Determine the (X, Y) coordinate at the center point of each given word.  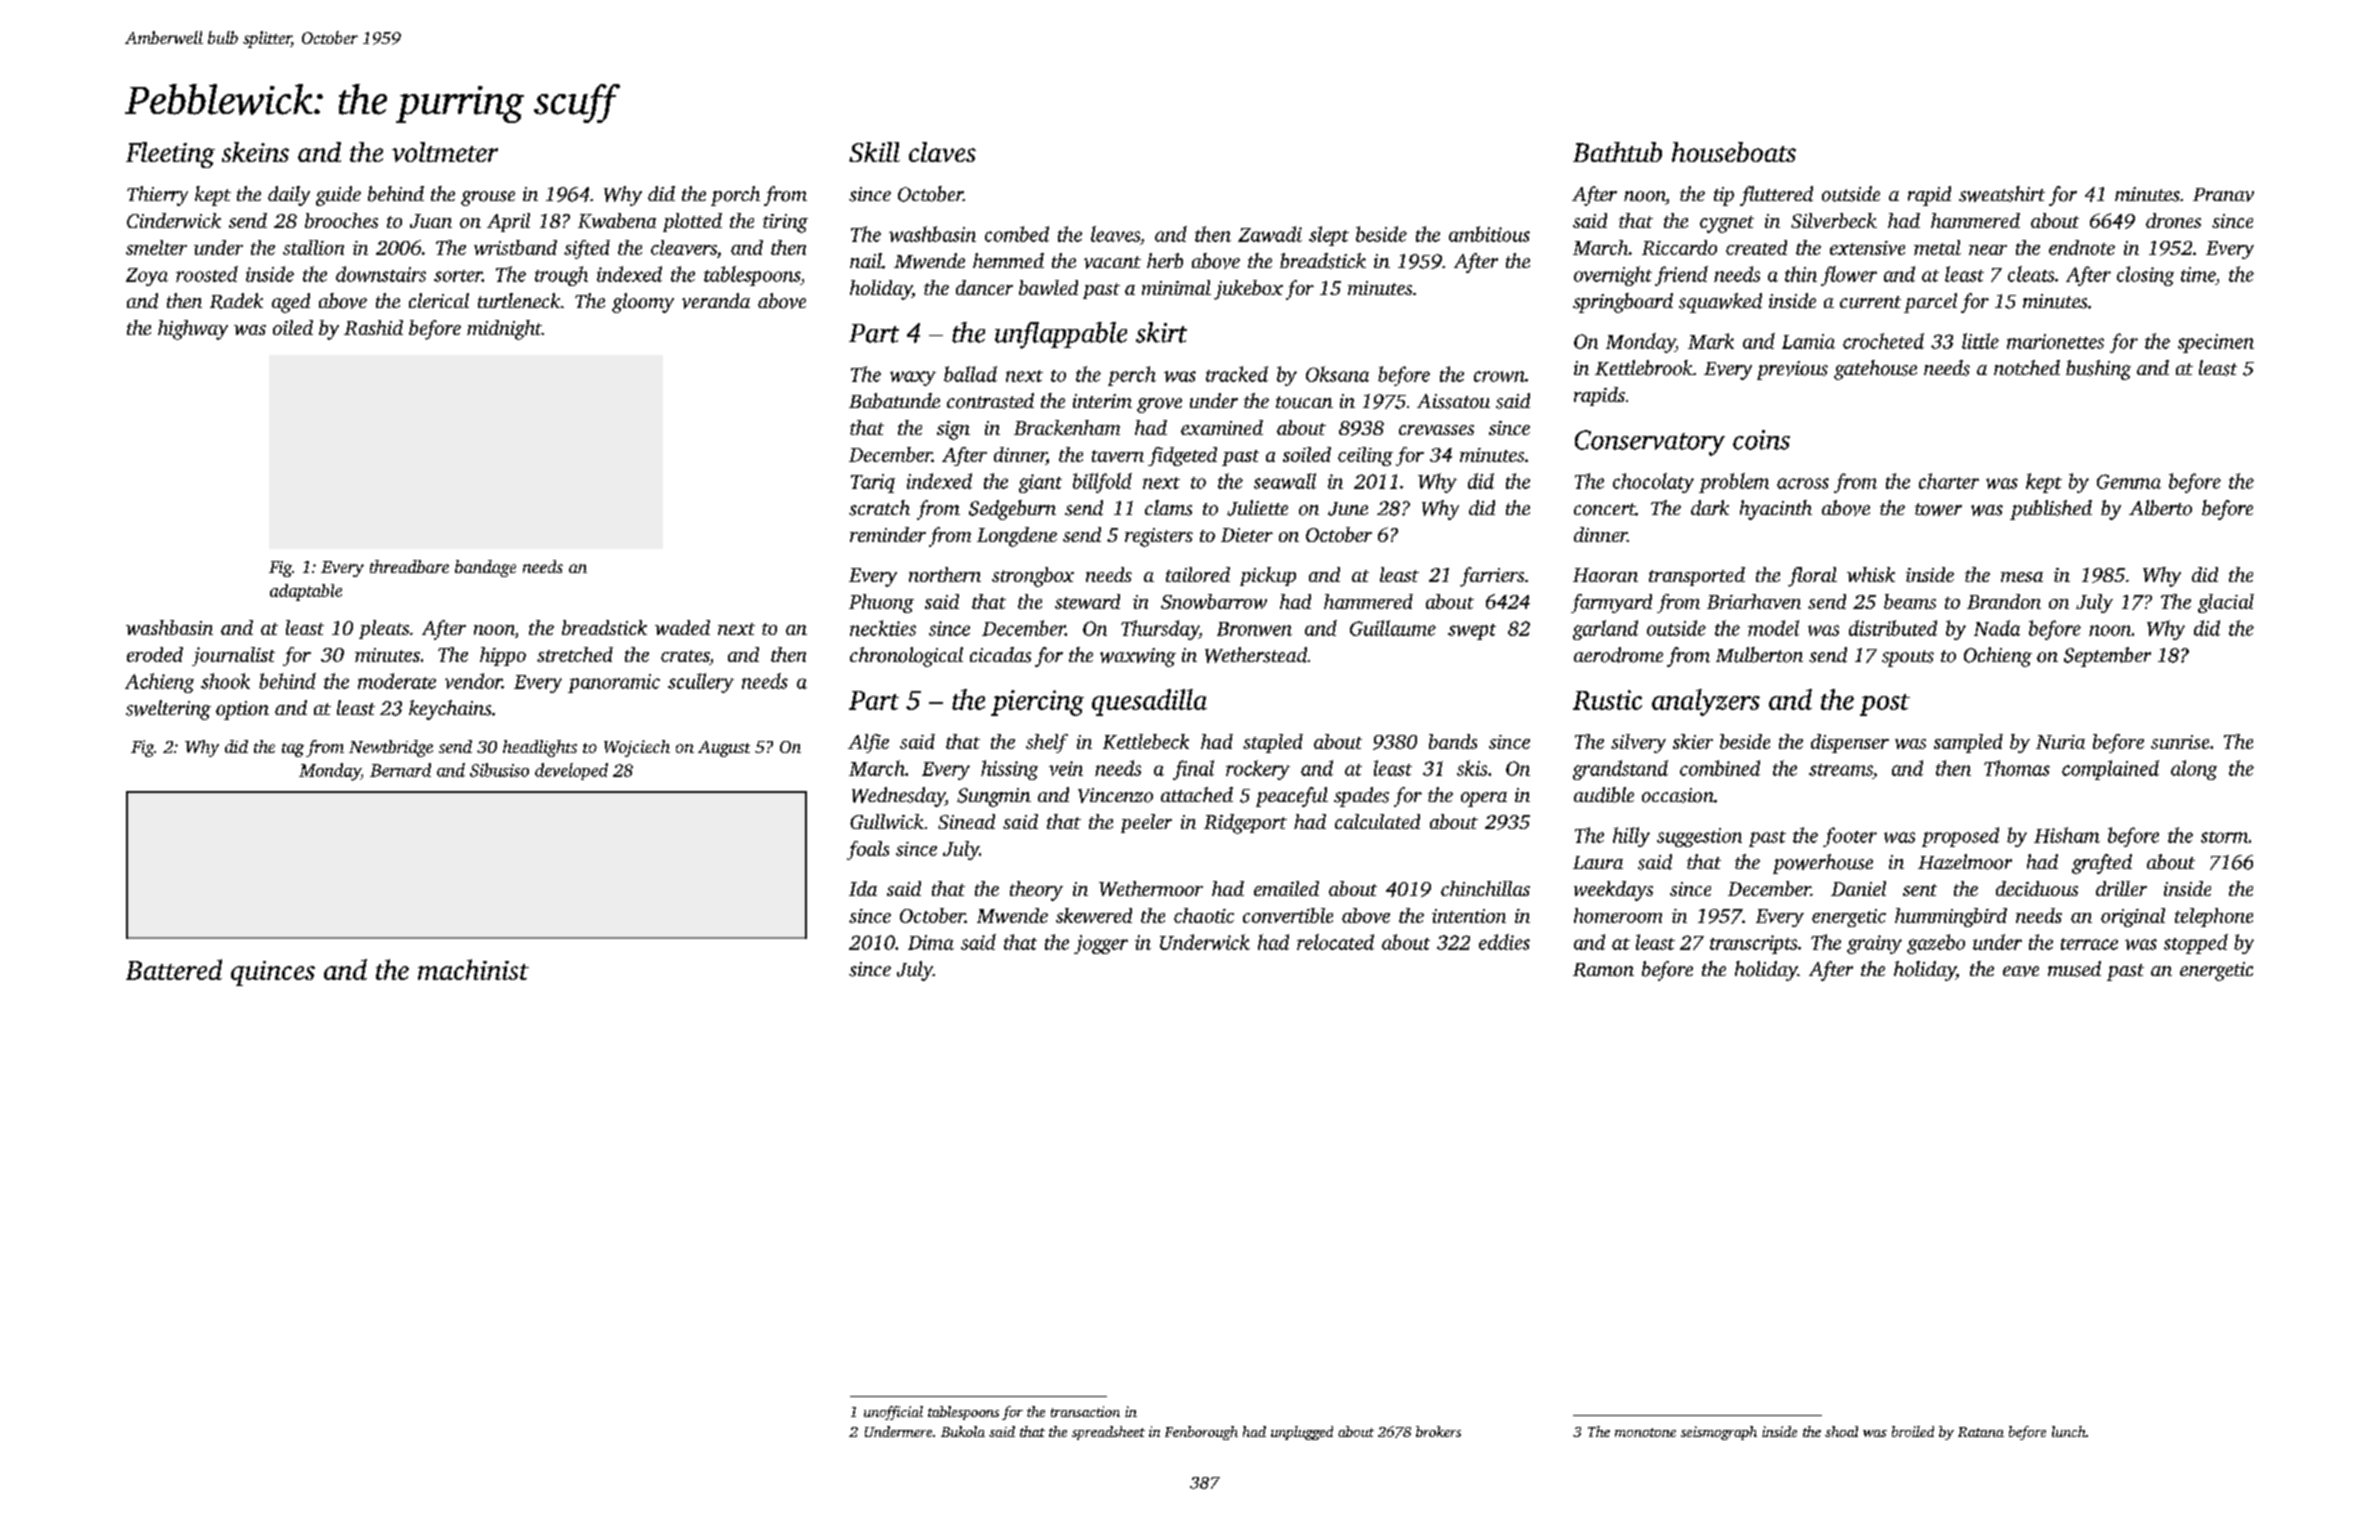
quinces (273, 973)
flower (1849, 276)
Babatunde (894, 401)
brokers (1438, 1431)
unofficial (893, 1413)
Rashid (373, 327)
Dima (931, 942)
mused (2074, 969)
